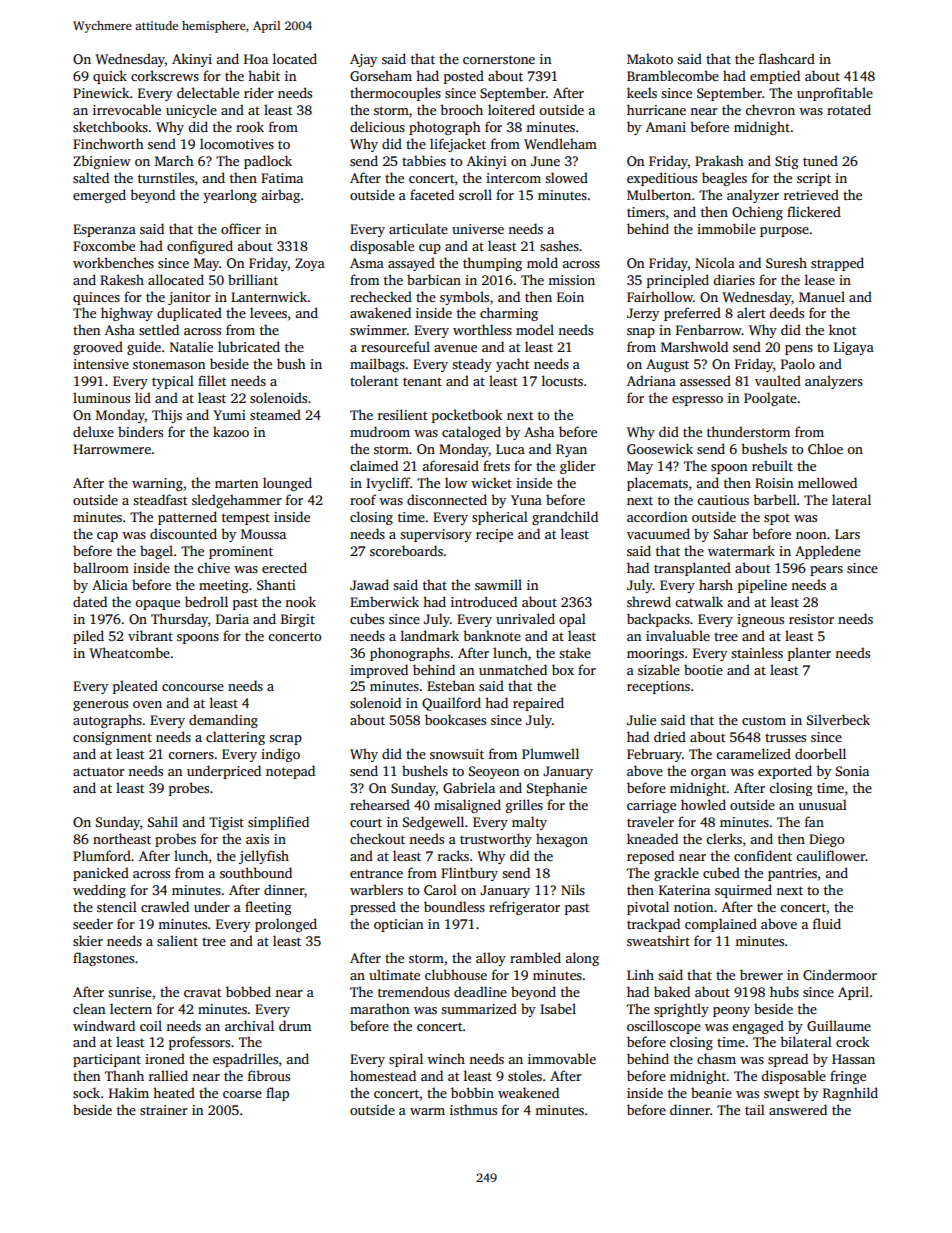 Image resolution: width=952 pixels, height=1233 pixels. Describe the element at coordinates (100, 706) in the screenshot. I see `generous` at that location.
